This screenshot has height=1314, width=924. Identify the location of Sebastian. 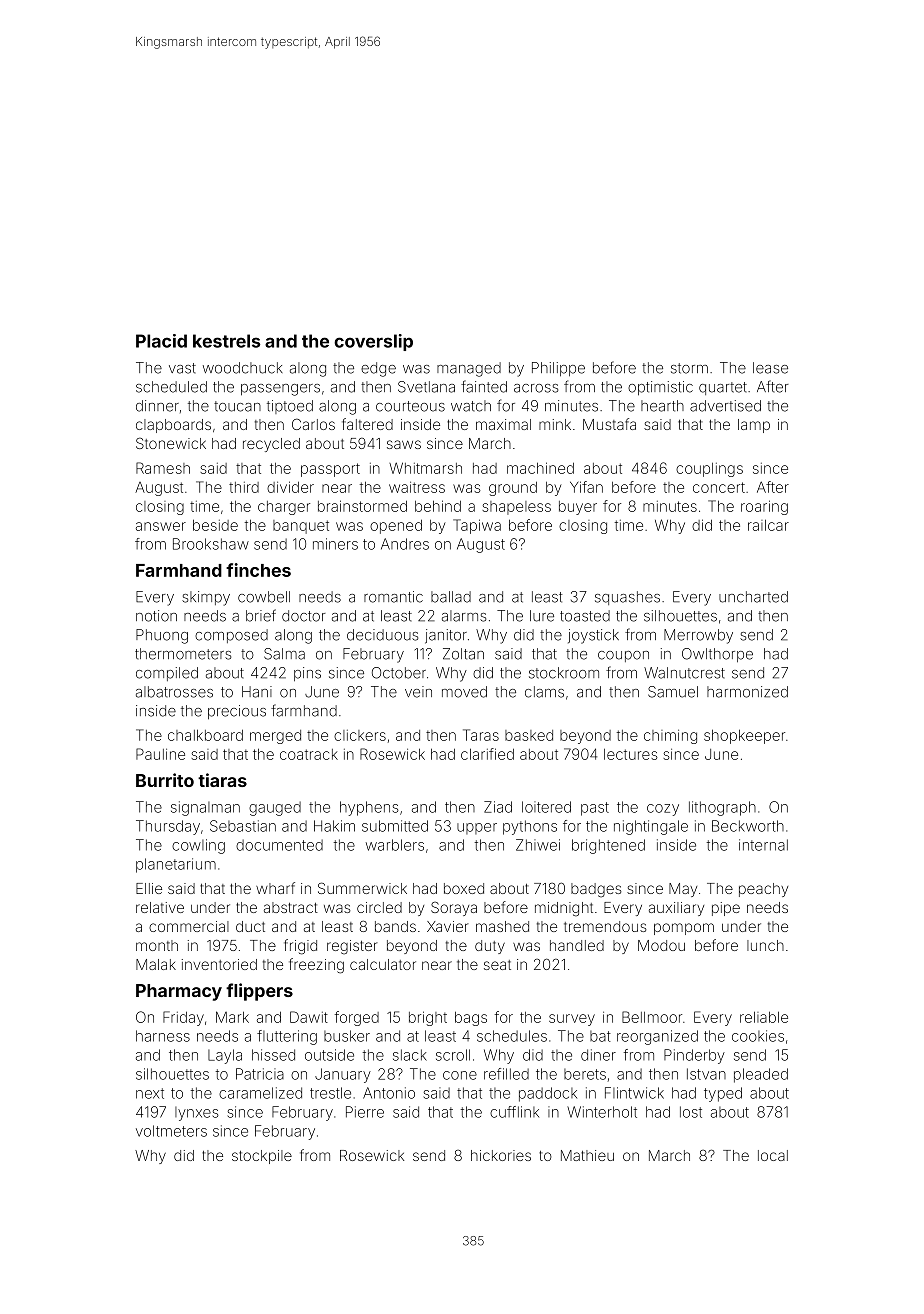
(243, 826).
